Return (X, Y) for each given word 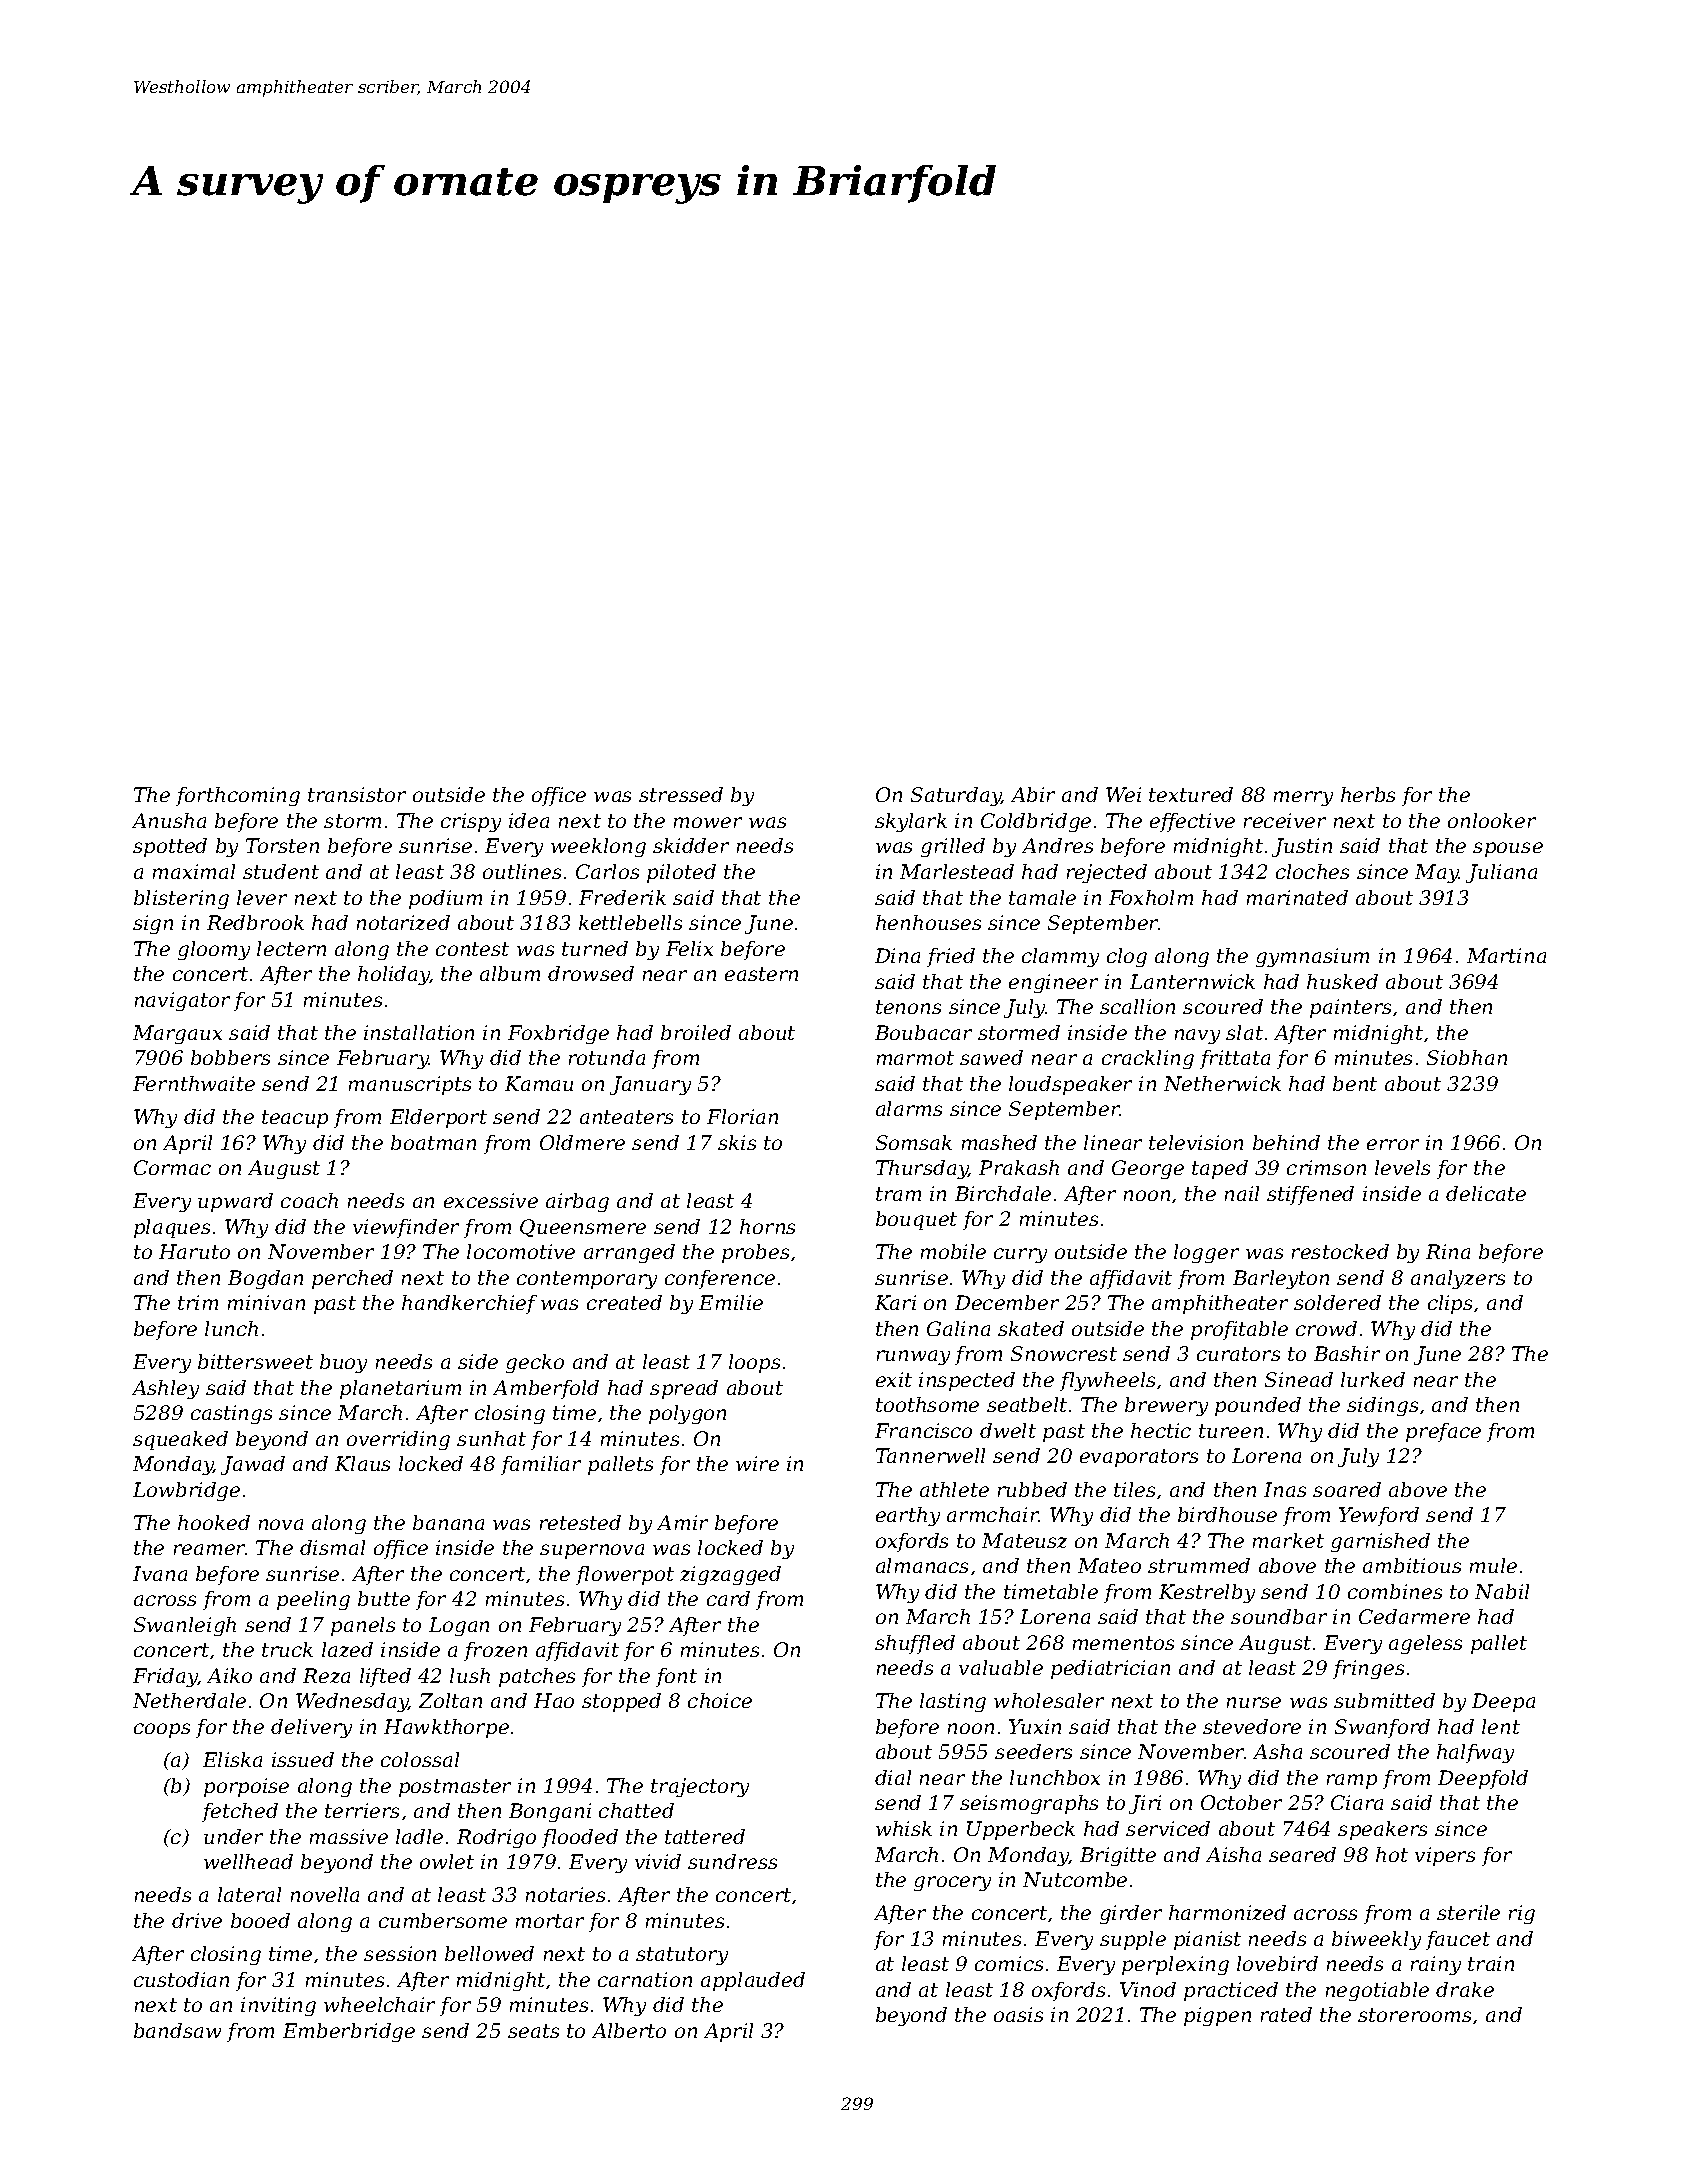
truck (287, 1649)
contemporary (587, 1280)
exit (894, 1379)
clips (1450, 1304)
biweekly (1376, 1940)
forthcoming (238, 796)
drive (197, 1920)
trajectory (700, 1787)
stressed (681, 794)
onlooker (1492, 820)
